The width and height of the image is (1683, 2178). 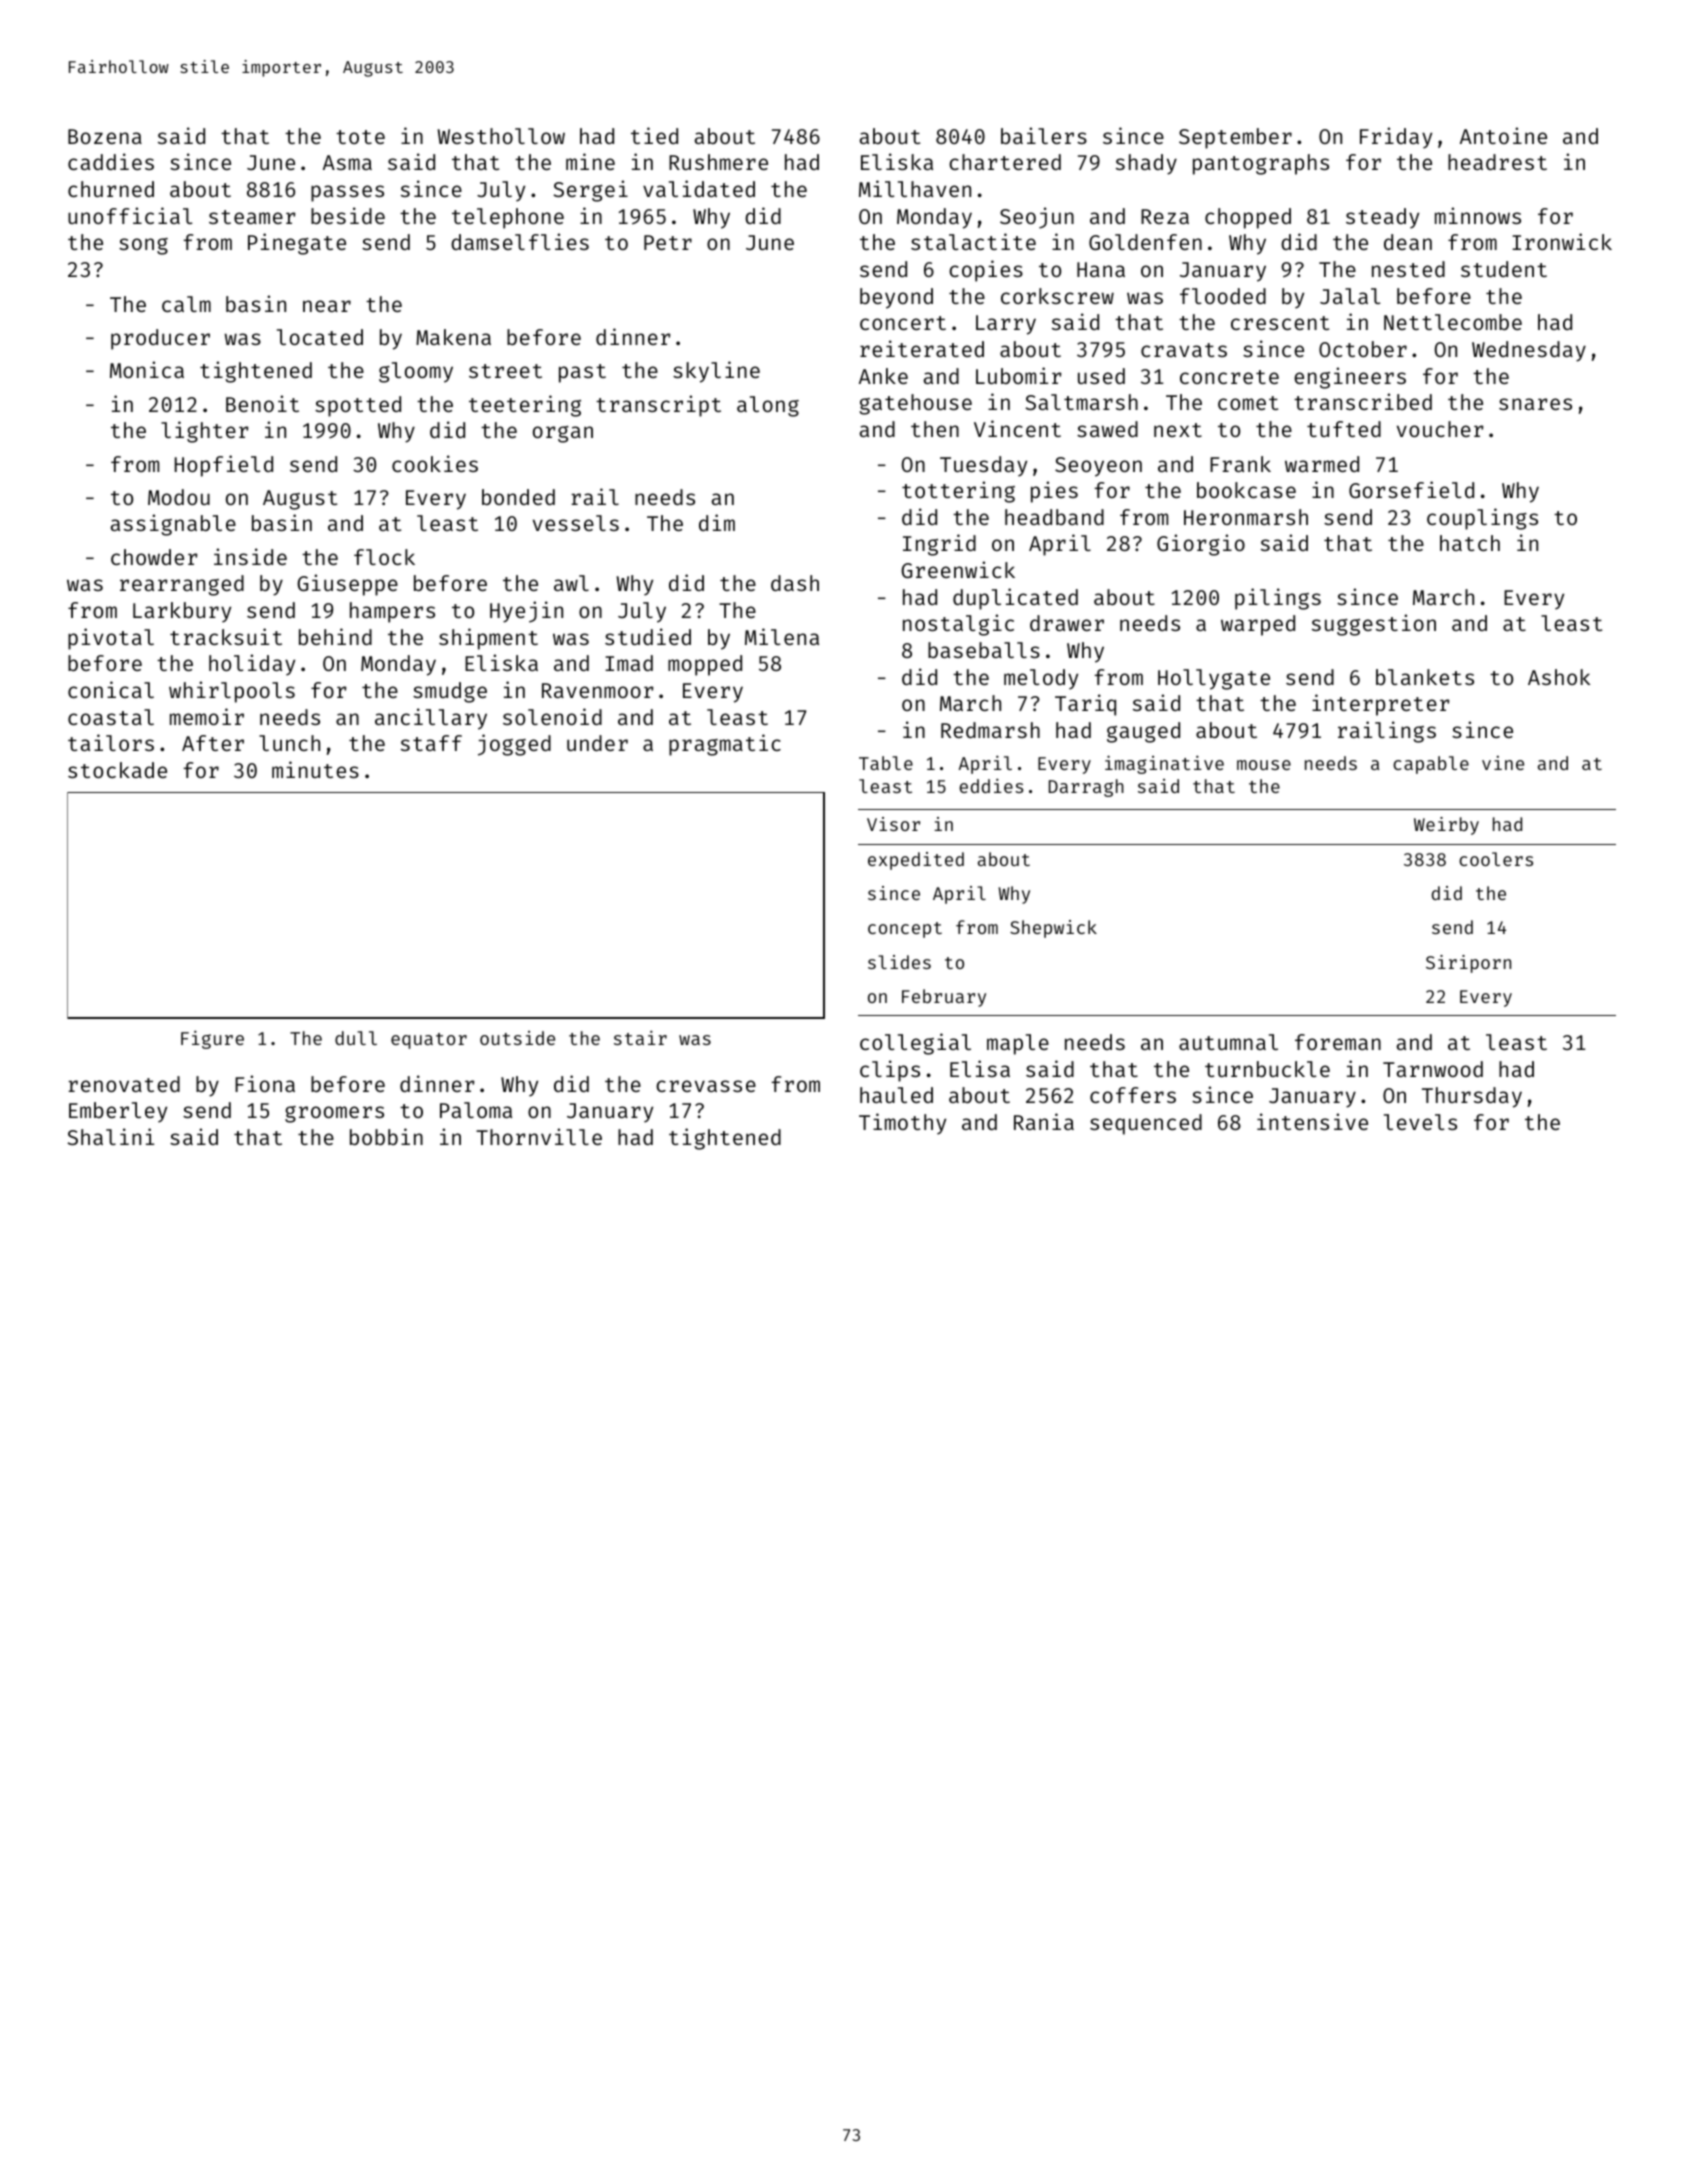 I want to click on September, so click(x=1235, y=138).
